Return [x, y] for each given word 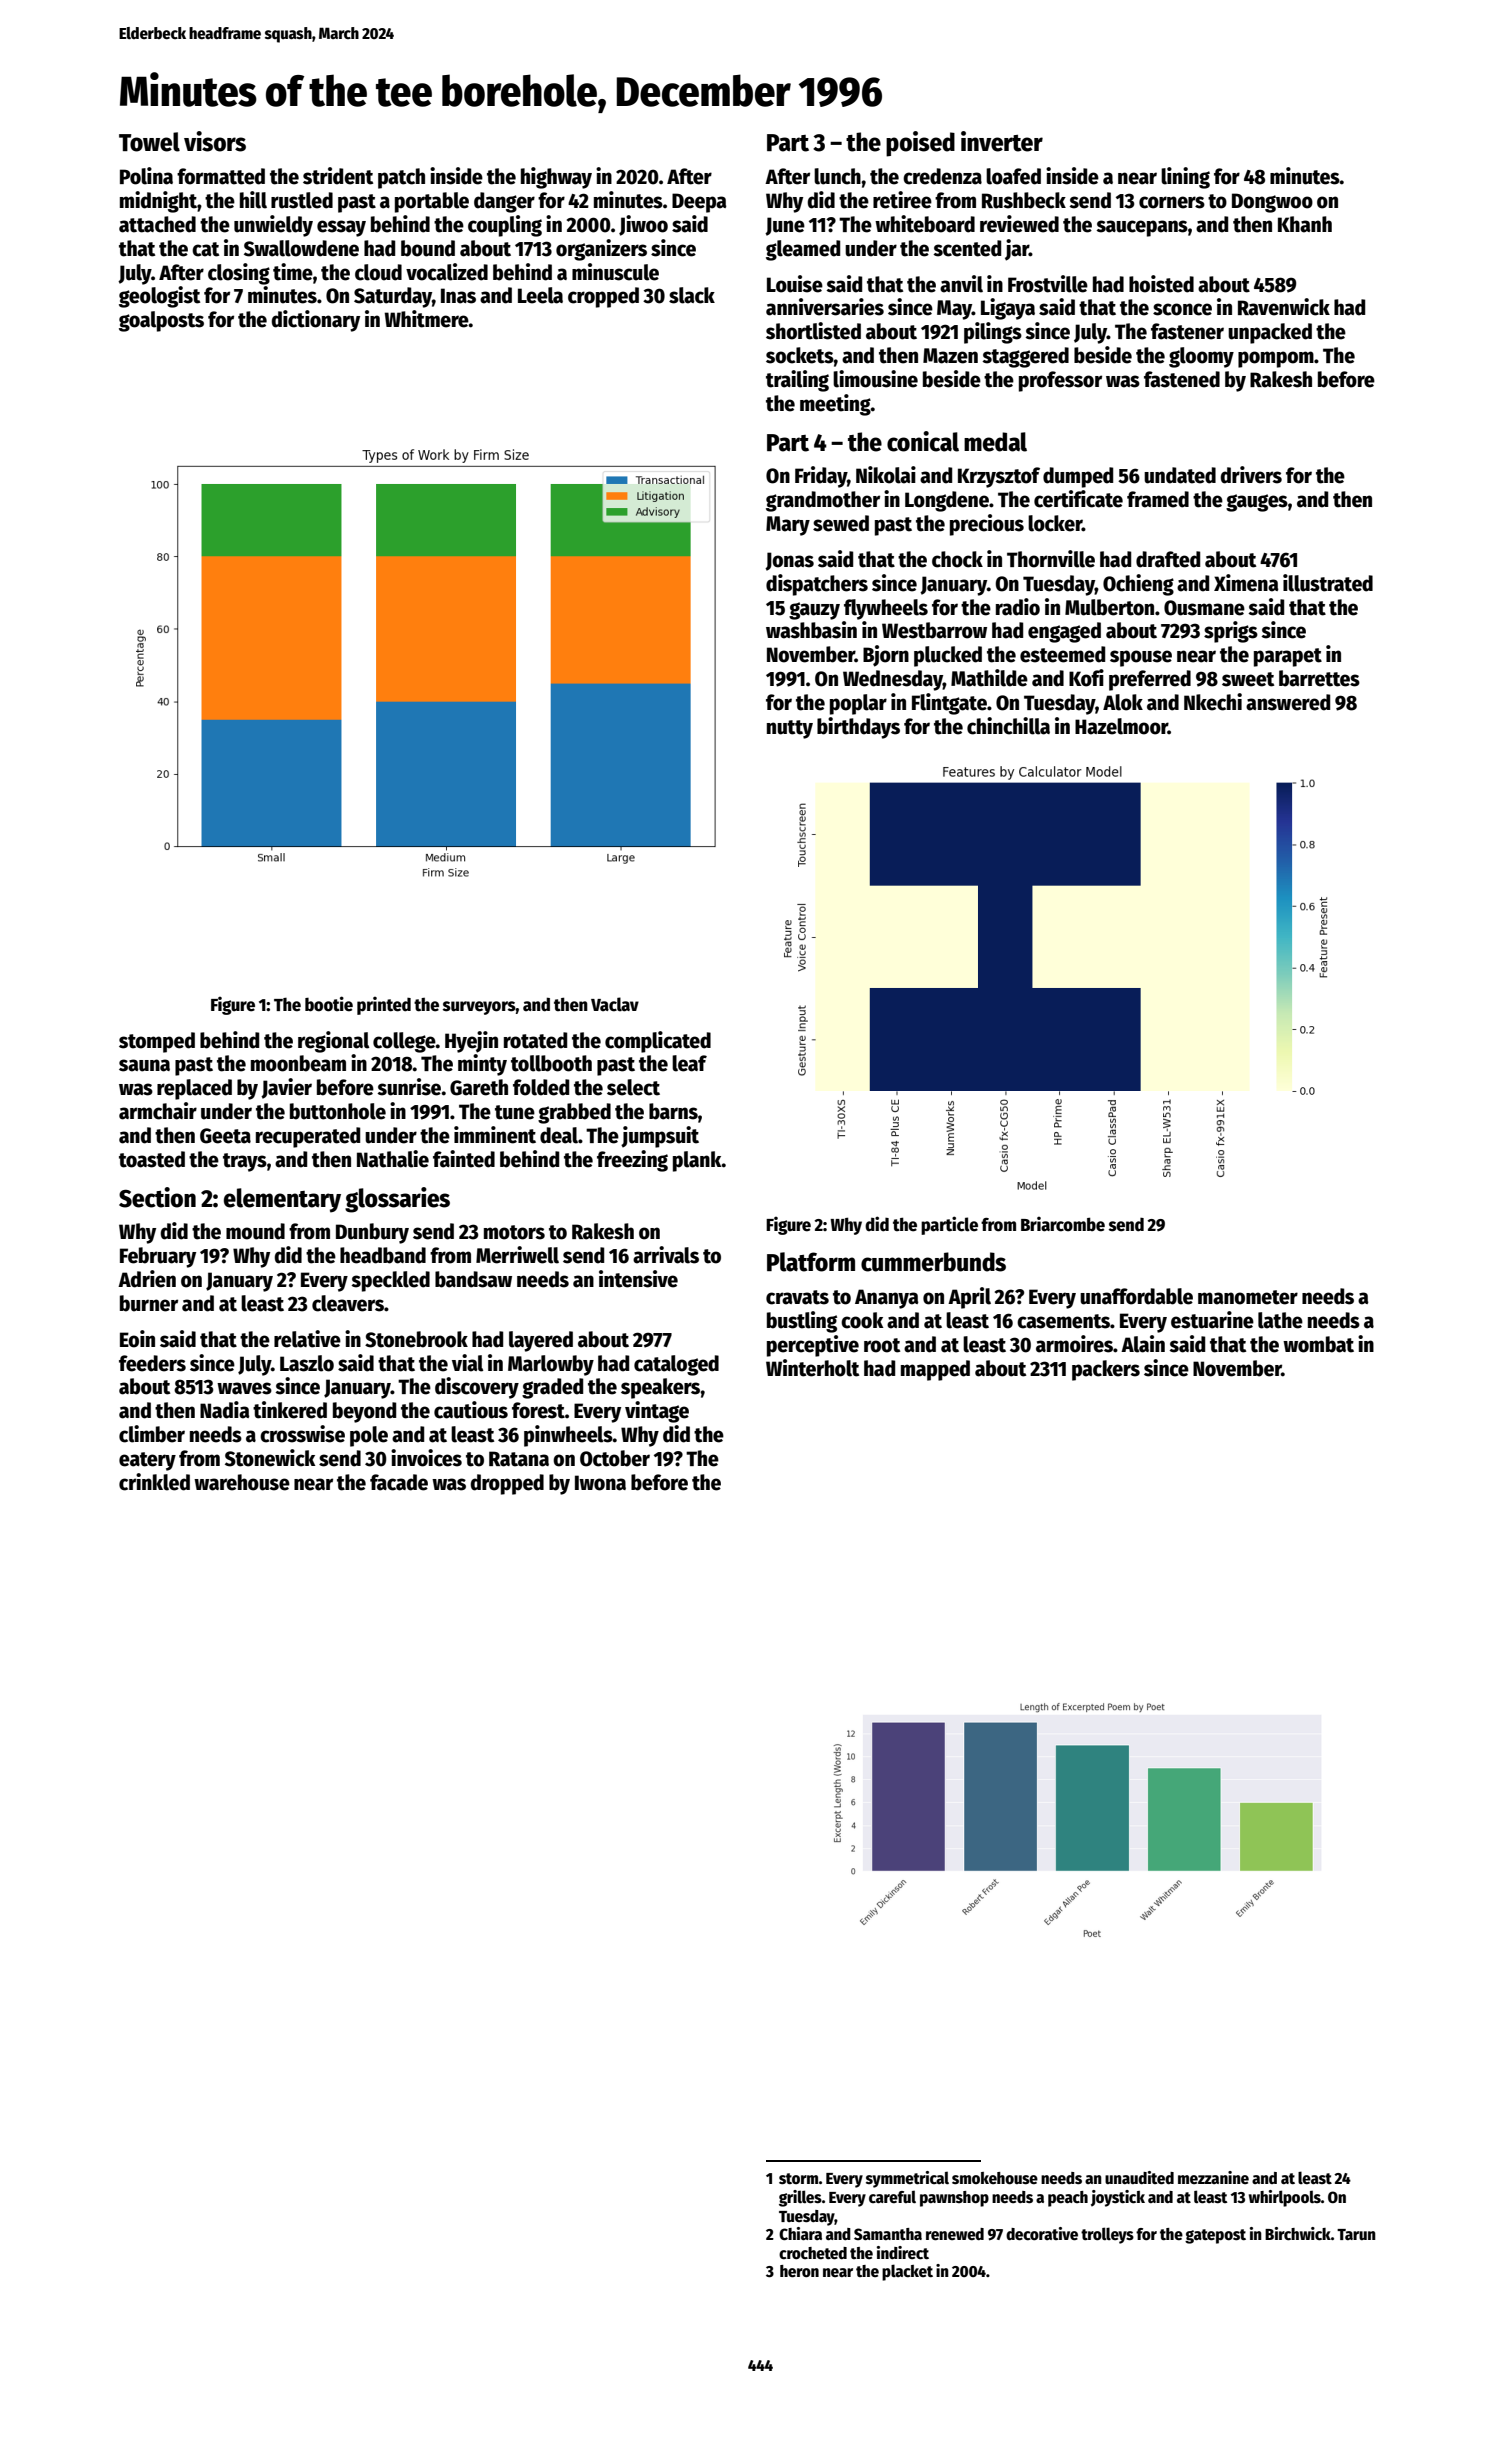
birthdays [858, 728]
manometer [1248, 1297]
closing [239, 274]
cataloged [676, 1365]
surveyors [479, 1008]
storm [799, 2178]
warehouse [242, 1482]
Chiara [800, 2233]
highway [556, 178]
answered [1288, 702]
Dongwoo [1272, 203]
